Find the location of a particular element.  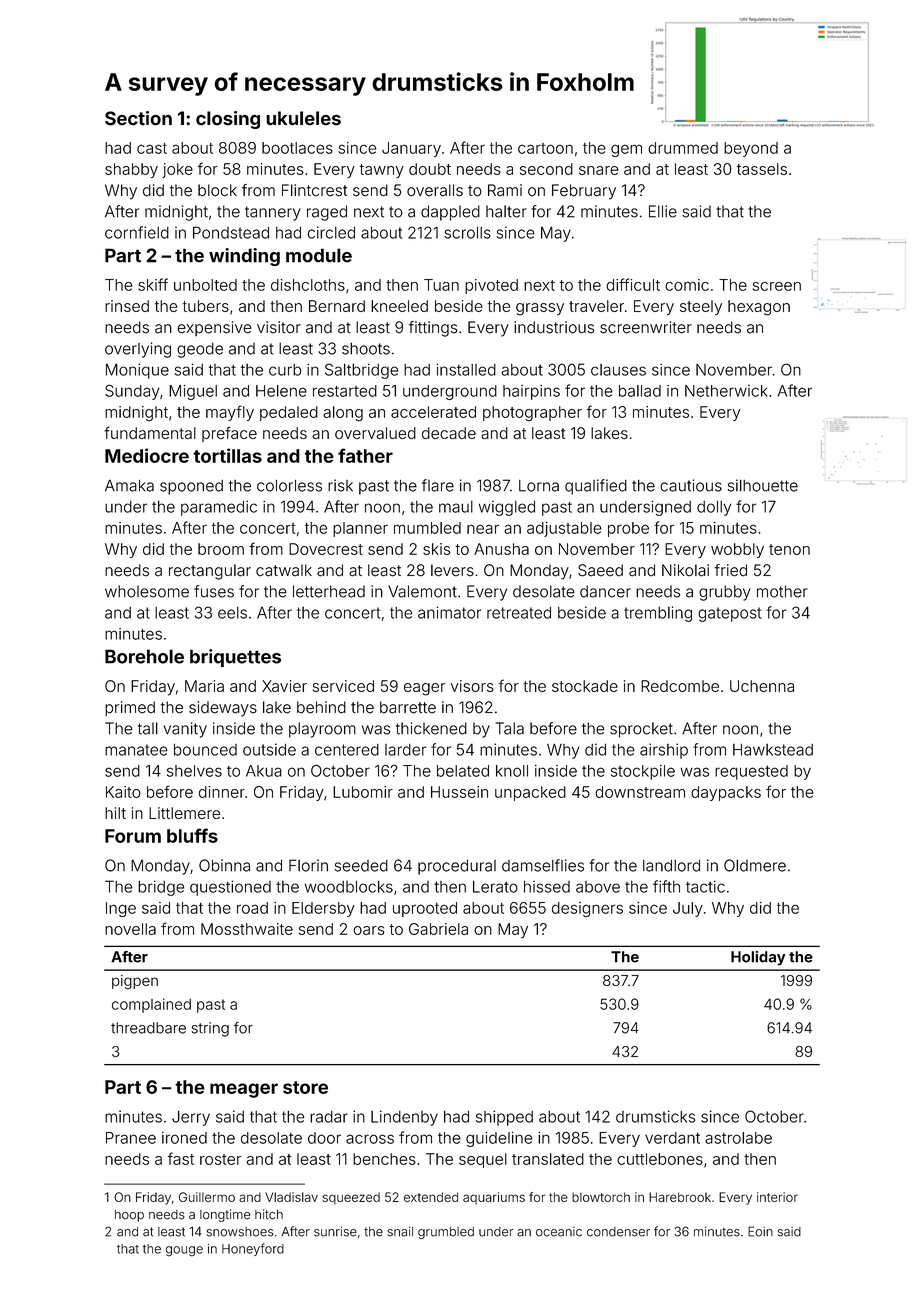

Honeyford is located at coordinates (253, 1249).
